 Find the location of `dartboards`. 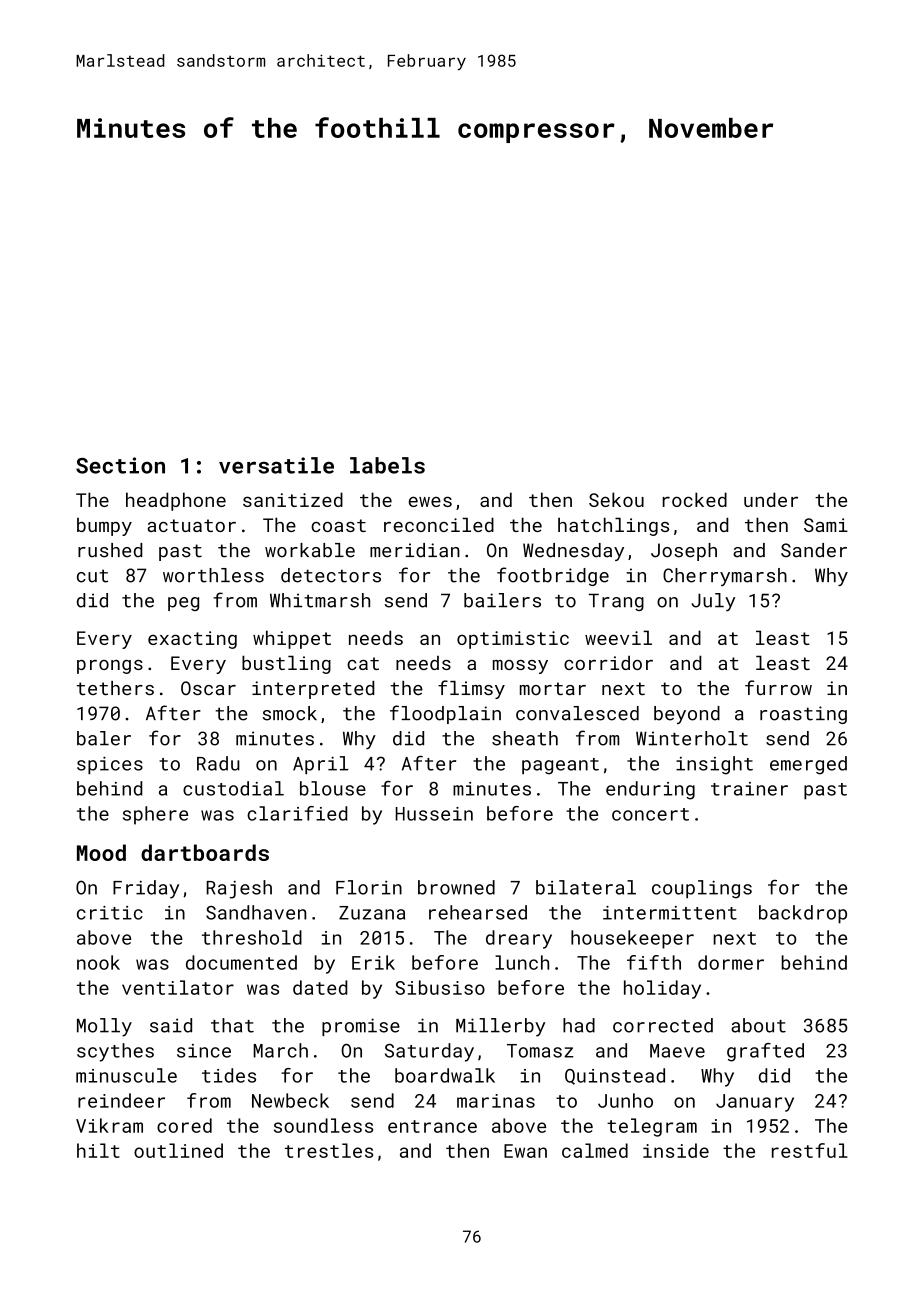

dartboards is located at coordinates (205, 852).
